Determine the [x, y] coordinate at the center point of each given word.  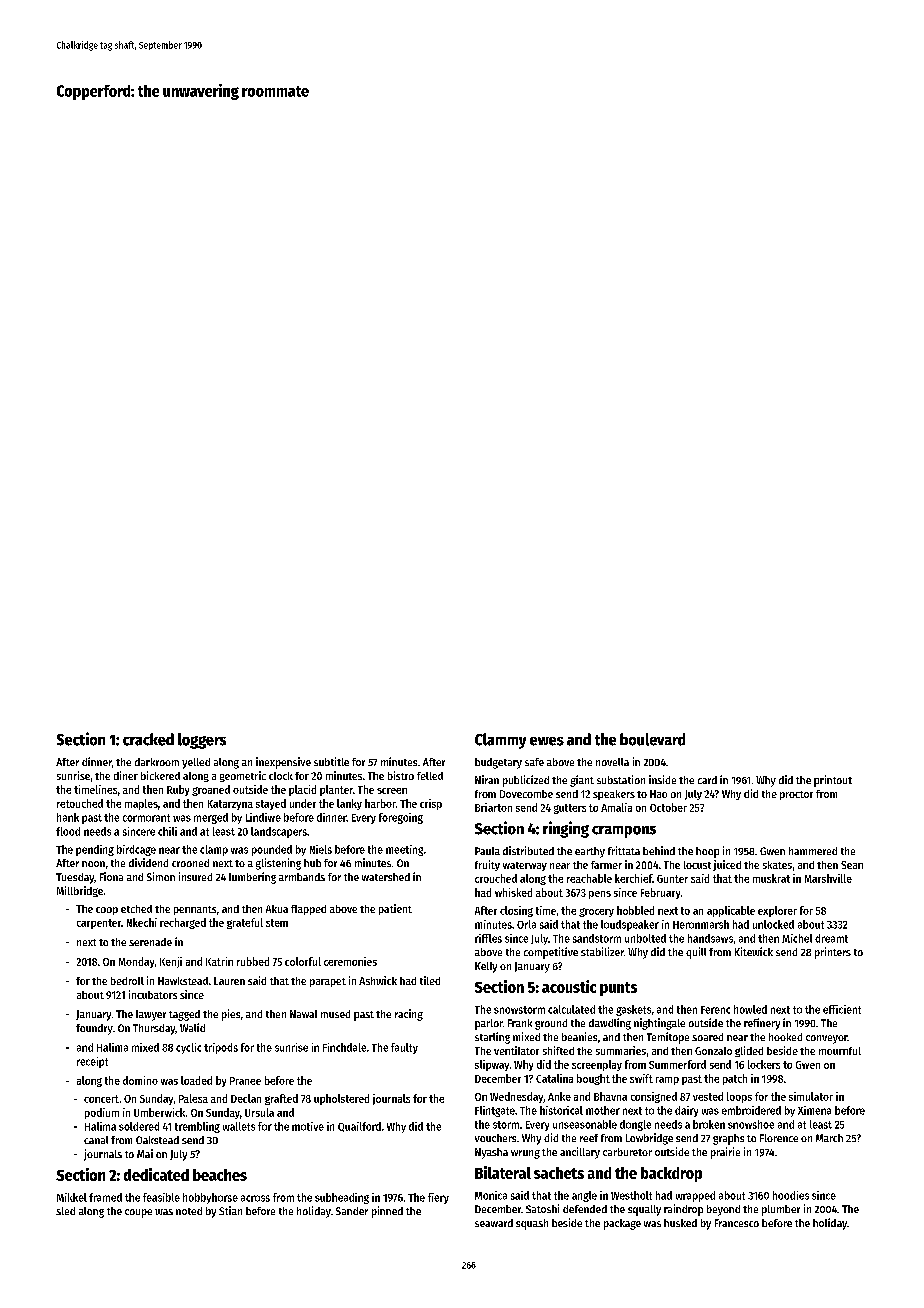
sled [65, 1211]
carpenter [99, 924]
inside [662, 779]
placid [302, 790]
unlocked [773, 924]
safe [534, 762]
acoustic [569, 986]
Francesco [737, 1223]
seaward [494, 1223]
